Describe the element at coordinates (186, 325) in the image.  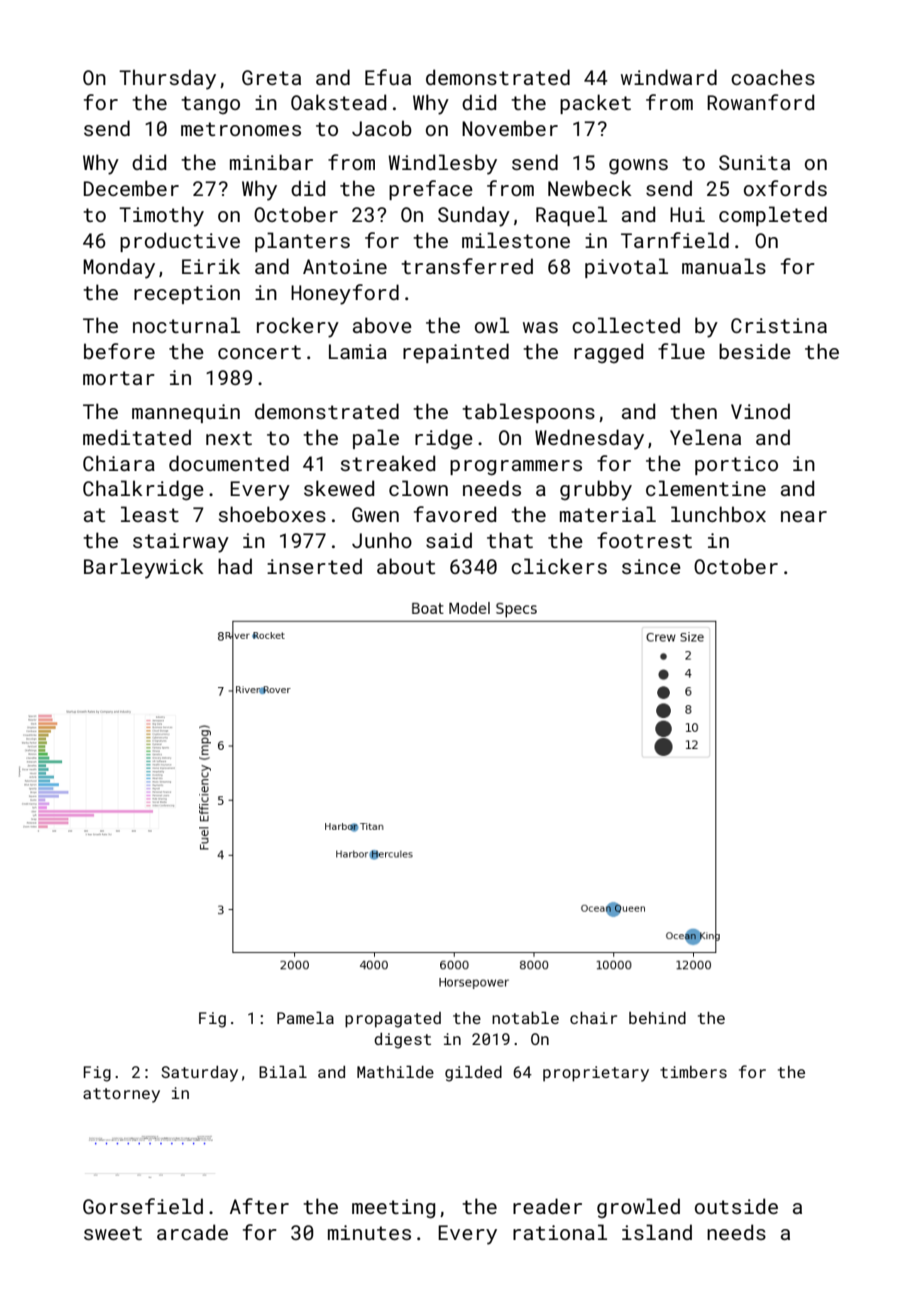
I see `nocturnal` at that location.
